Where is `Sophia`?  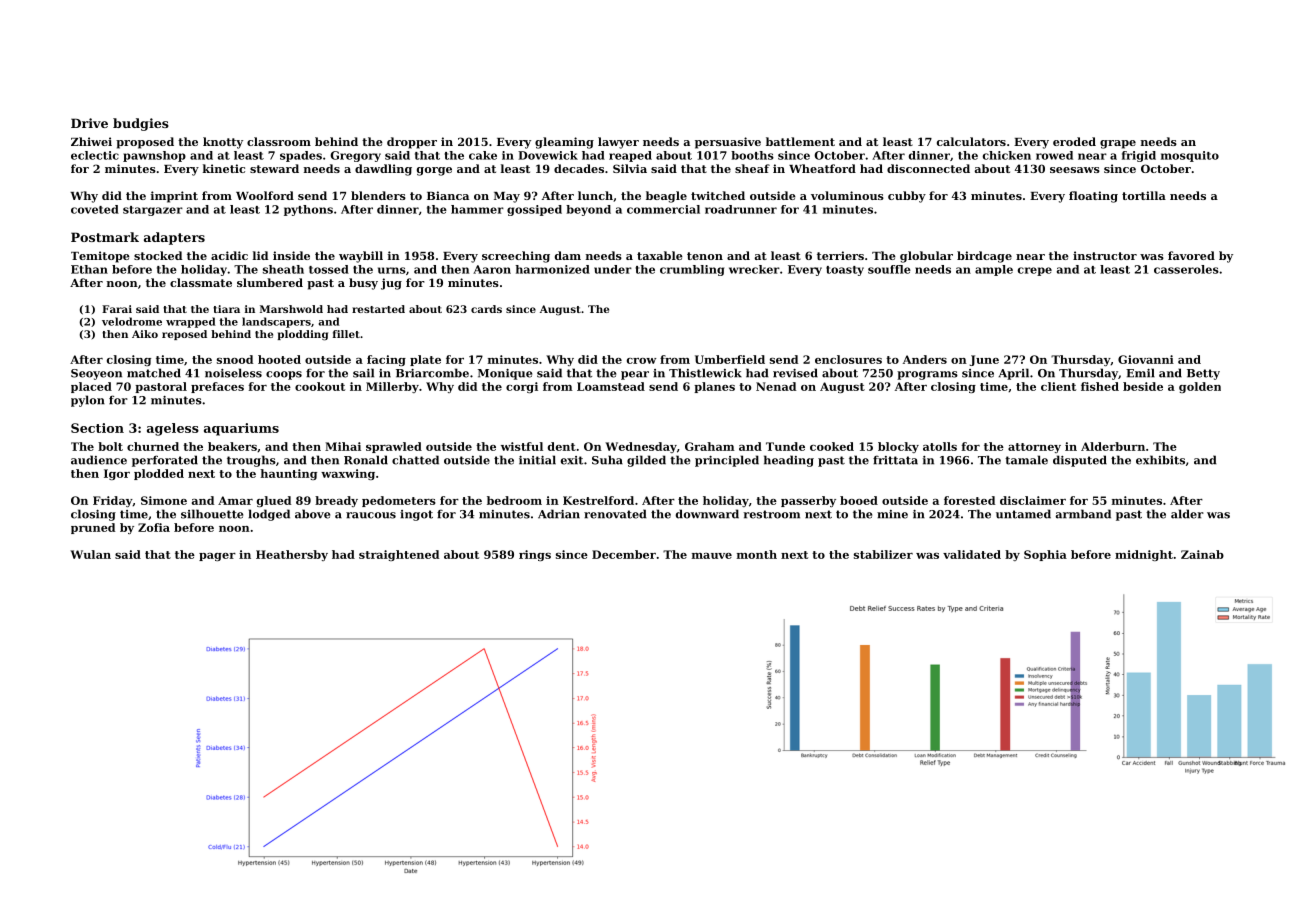
Sophia is located at coordinates (1045, 555).
